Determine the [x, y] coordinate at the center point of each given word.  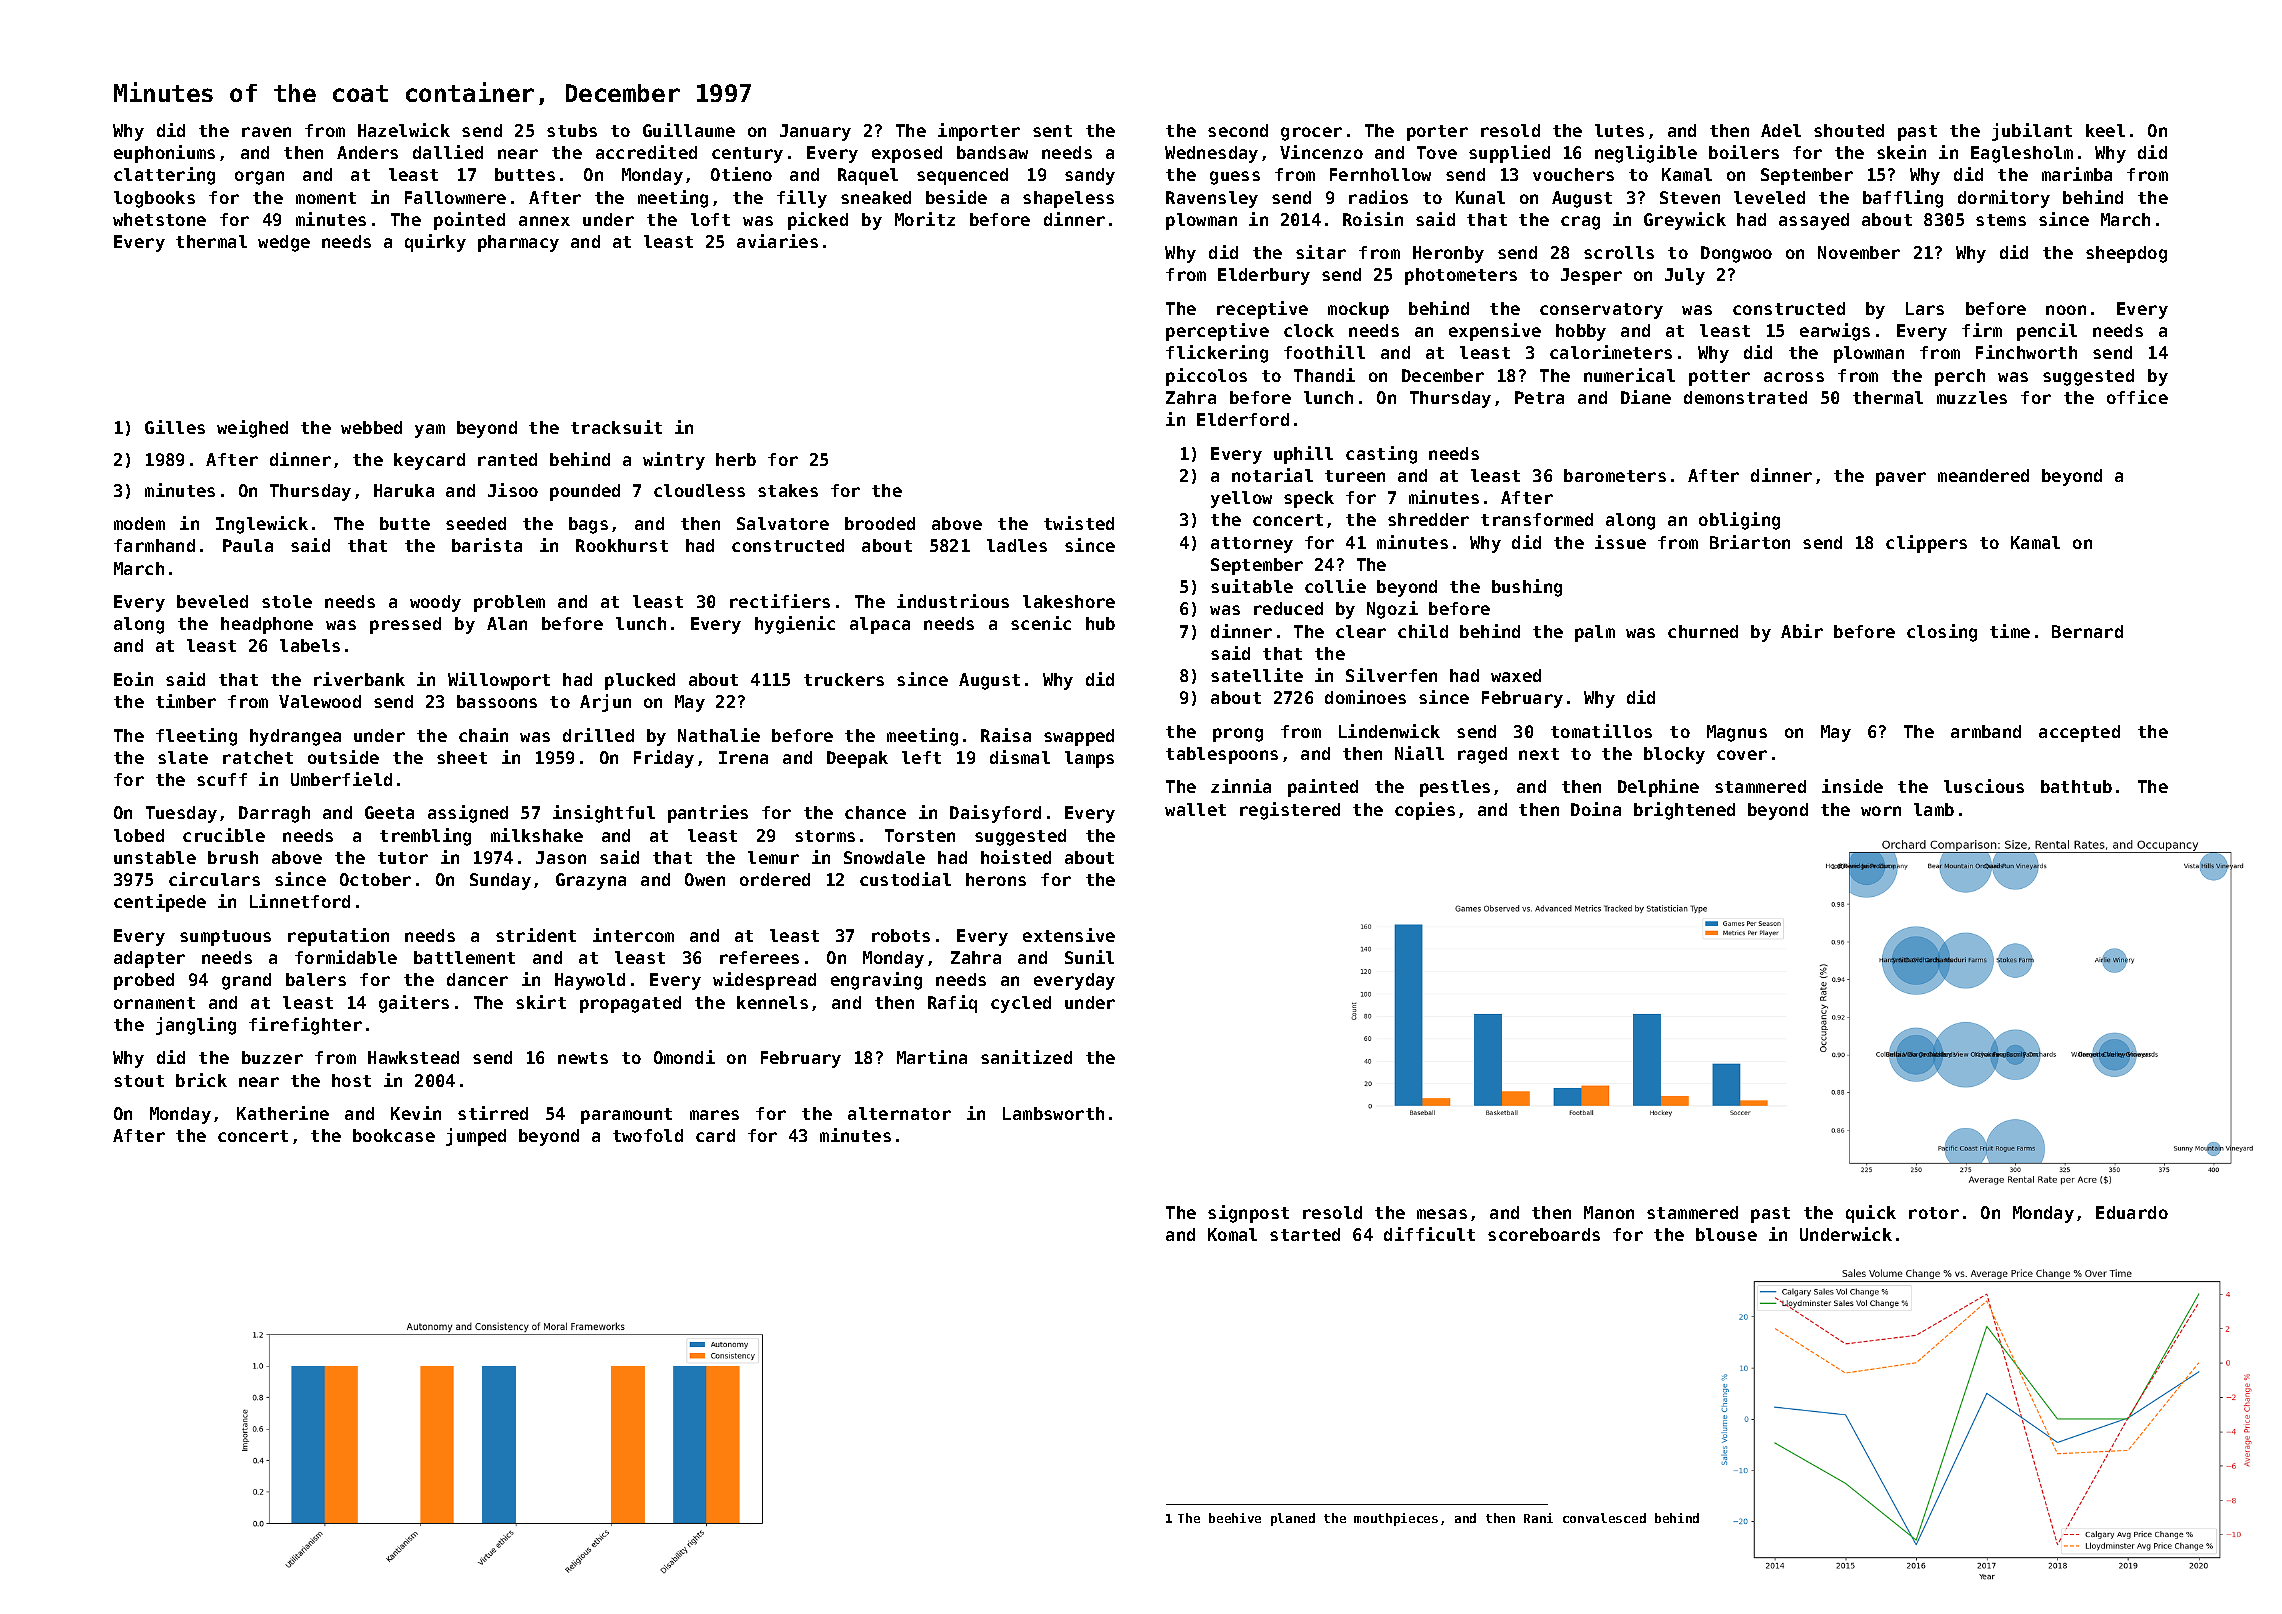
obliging [1739, 521]
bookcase [394, 1135]
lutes [1619, 130]
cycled [1021, 1004]
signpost [1248, 1214]
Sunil [1089, 957]
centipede [160, 903]
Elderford [1243, 419]
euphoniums [164, 154]
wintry [674, 461]
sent [1052, 131]
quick [1871, 1214]
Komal [1232, 1234]
